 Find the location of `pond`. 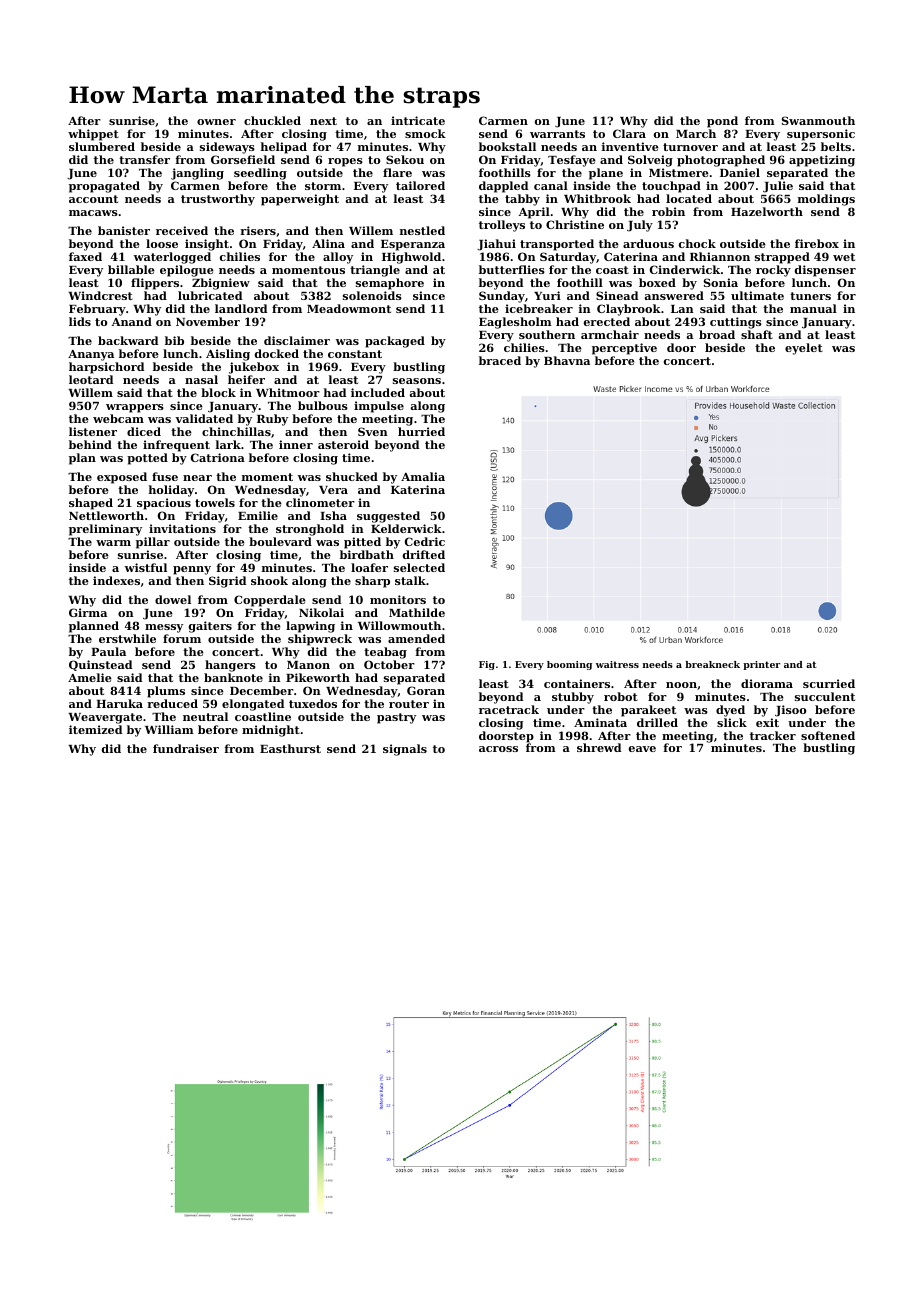

pond is located at coordinates (722, 122).
